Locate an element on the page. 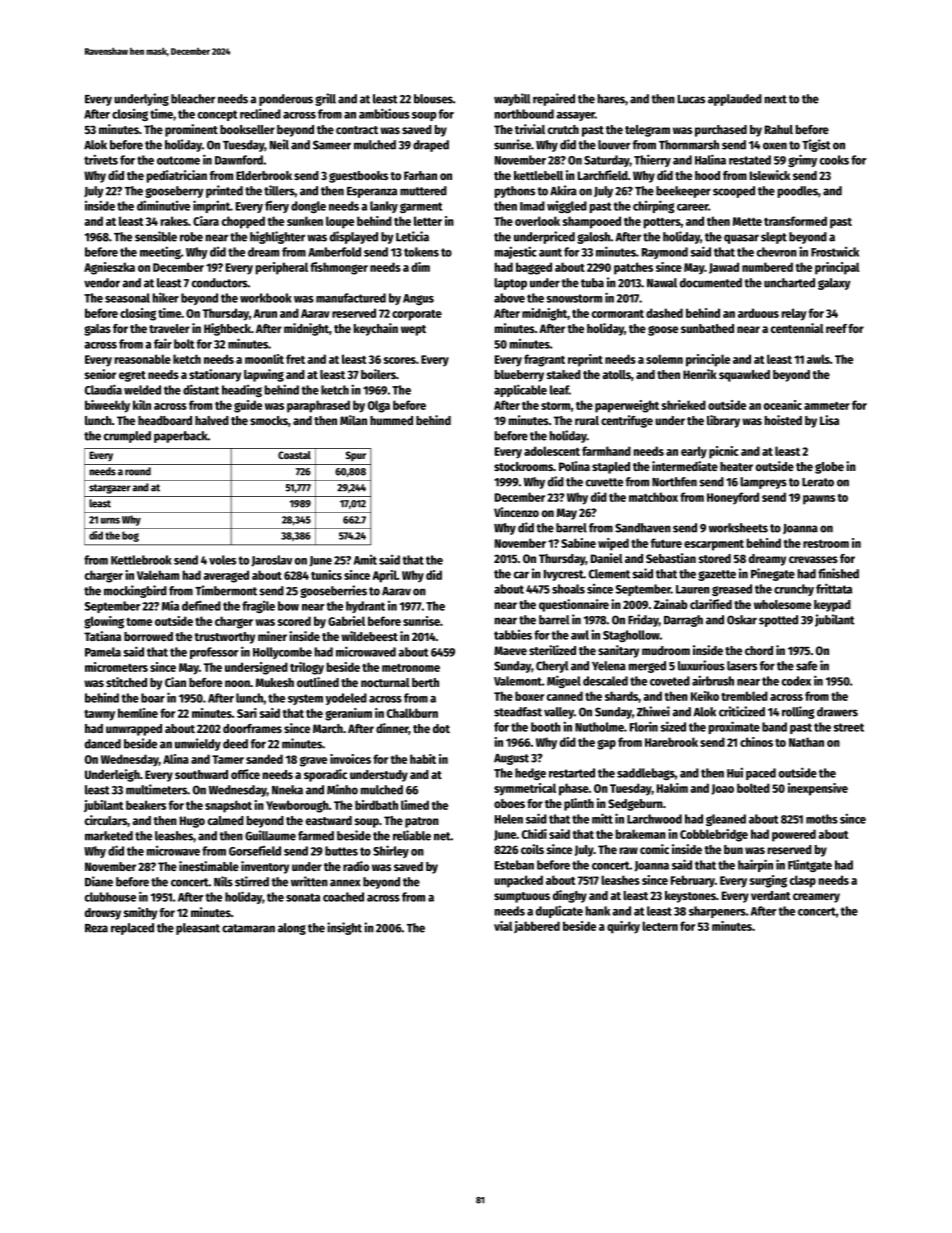  metronome is located at coordinates (411, 668).
